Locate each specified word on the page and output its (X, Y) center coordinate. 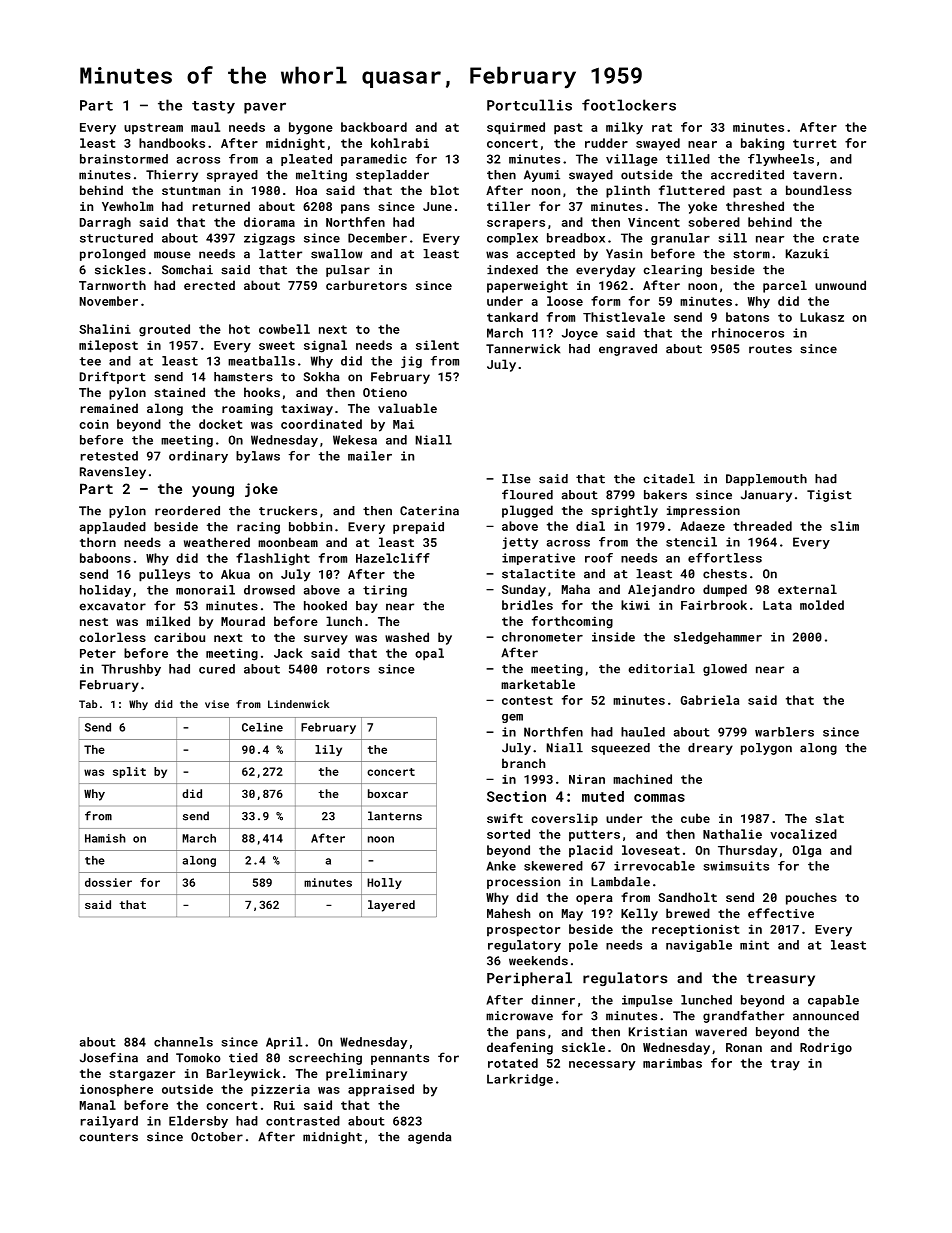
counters (109, 1137)
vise (217, 704)
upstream (153, 128)
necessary (602, 1066)
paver (265, 108)
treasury (781, 980)
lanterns (395, 816)
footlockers (629, 105)
